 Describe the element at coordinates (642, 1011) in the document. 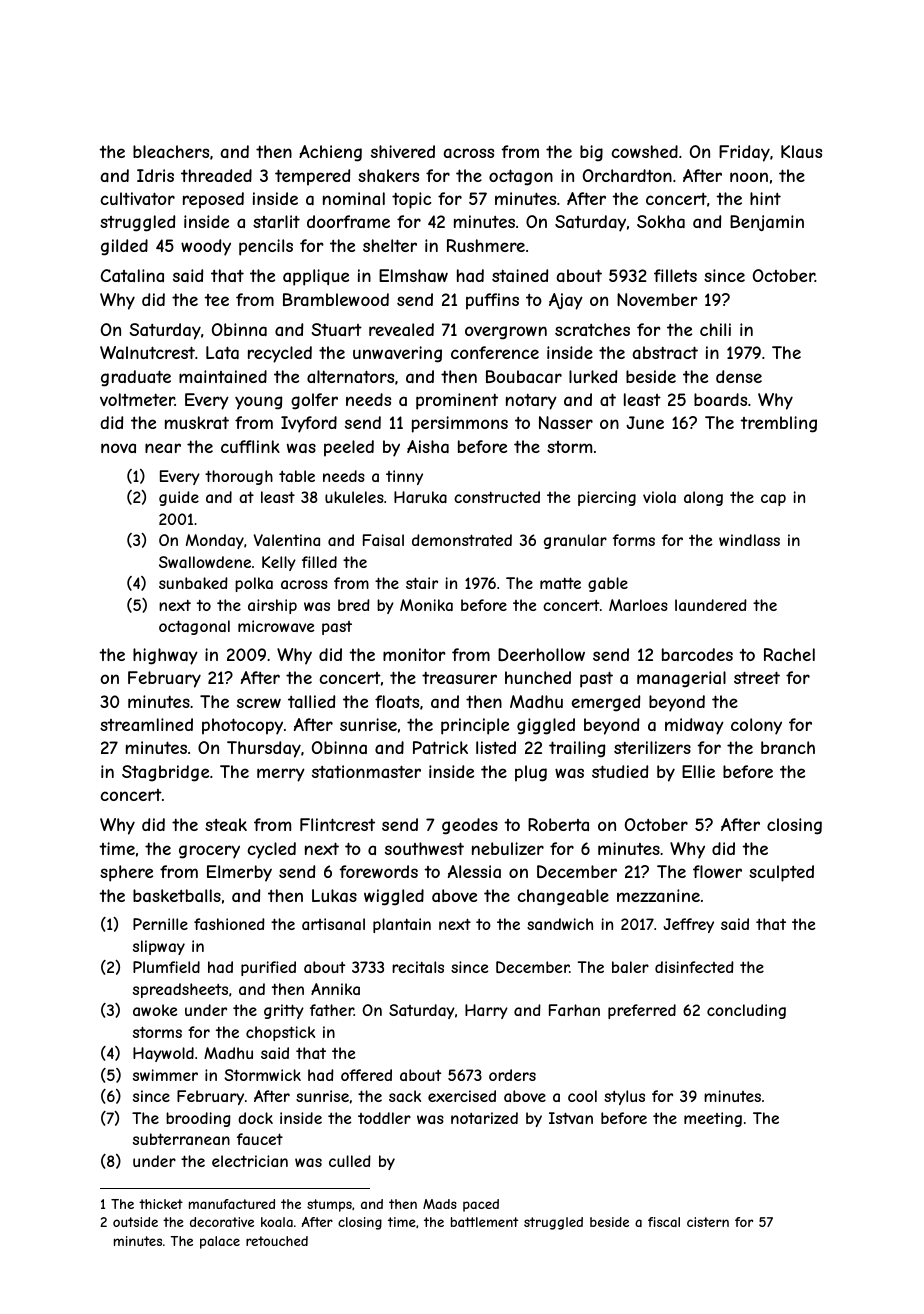

I see `preferred` at that location.
